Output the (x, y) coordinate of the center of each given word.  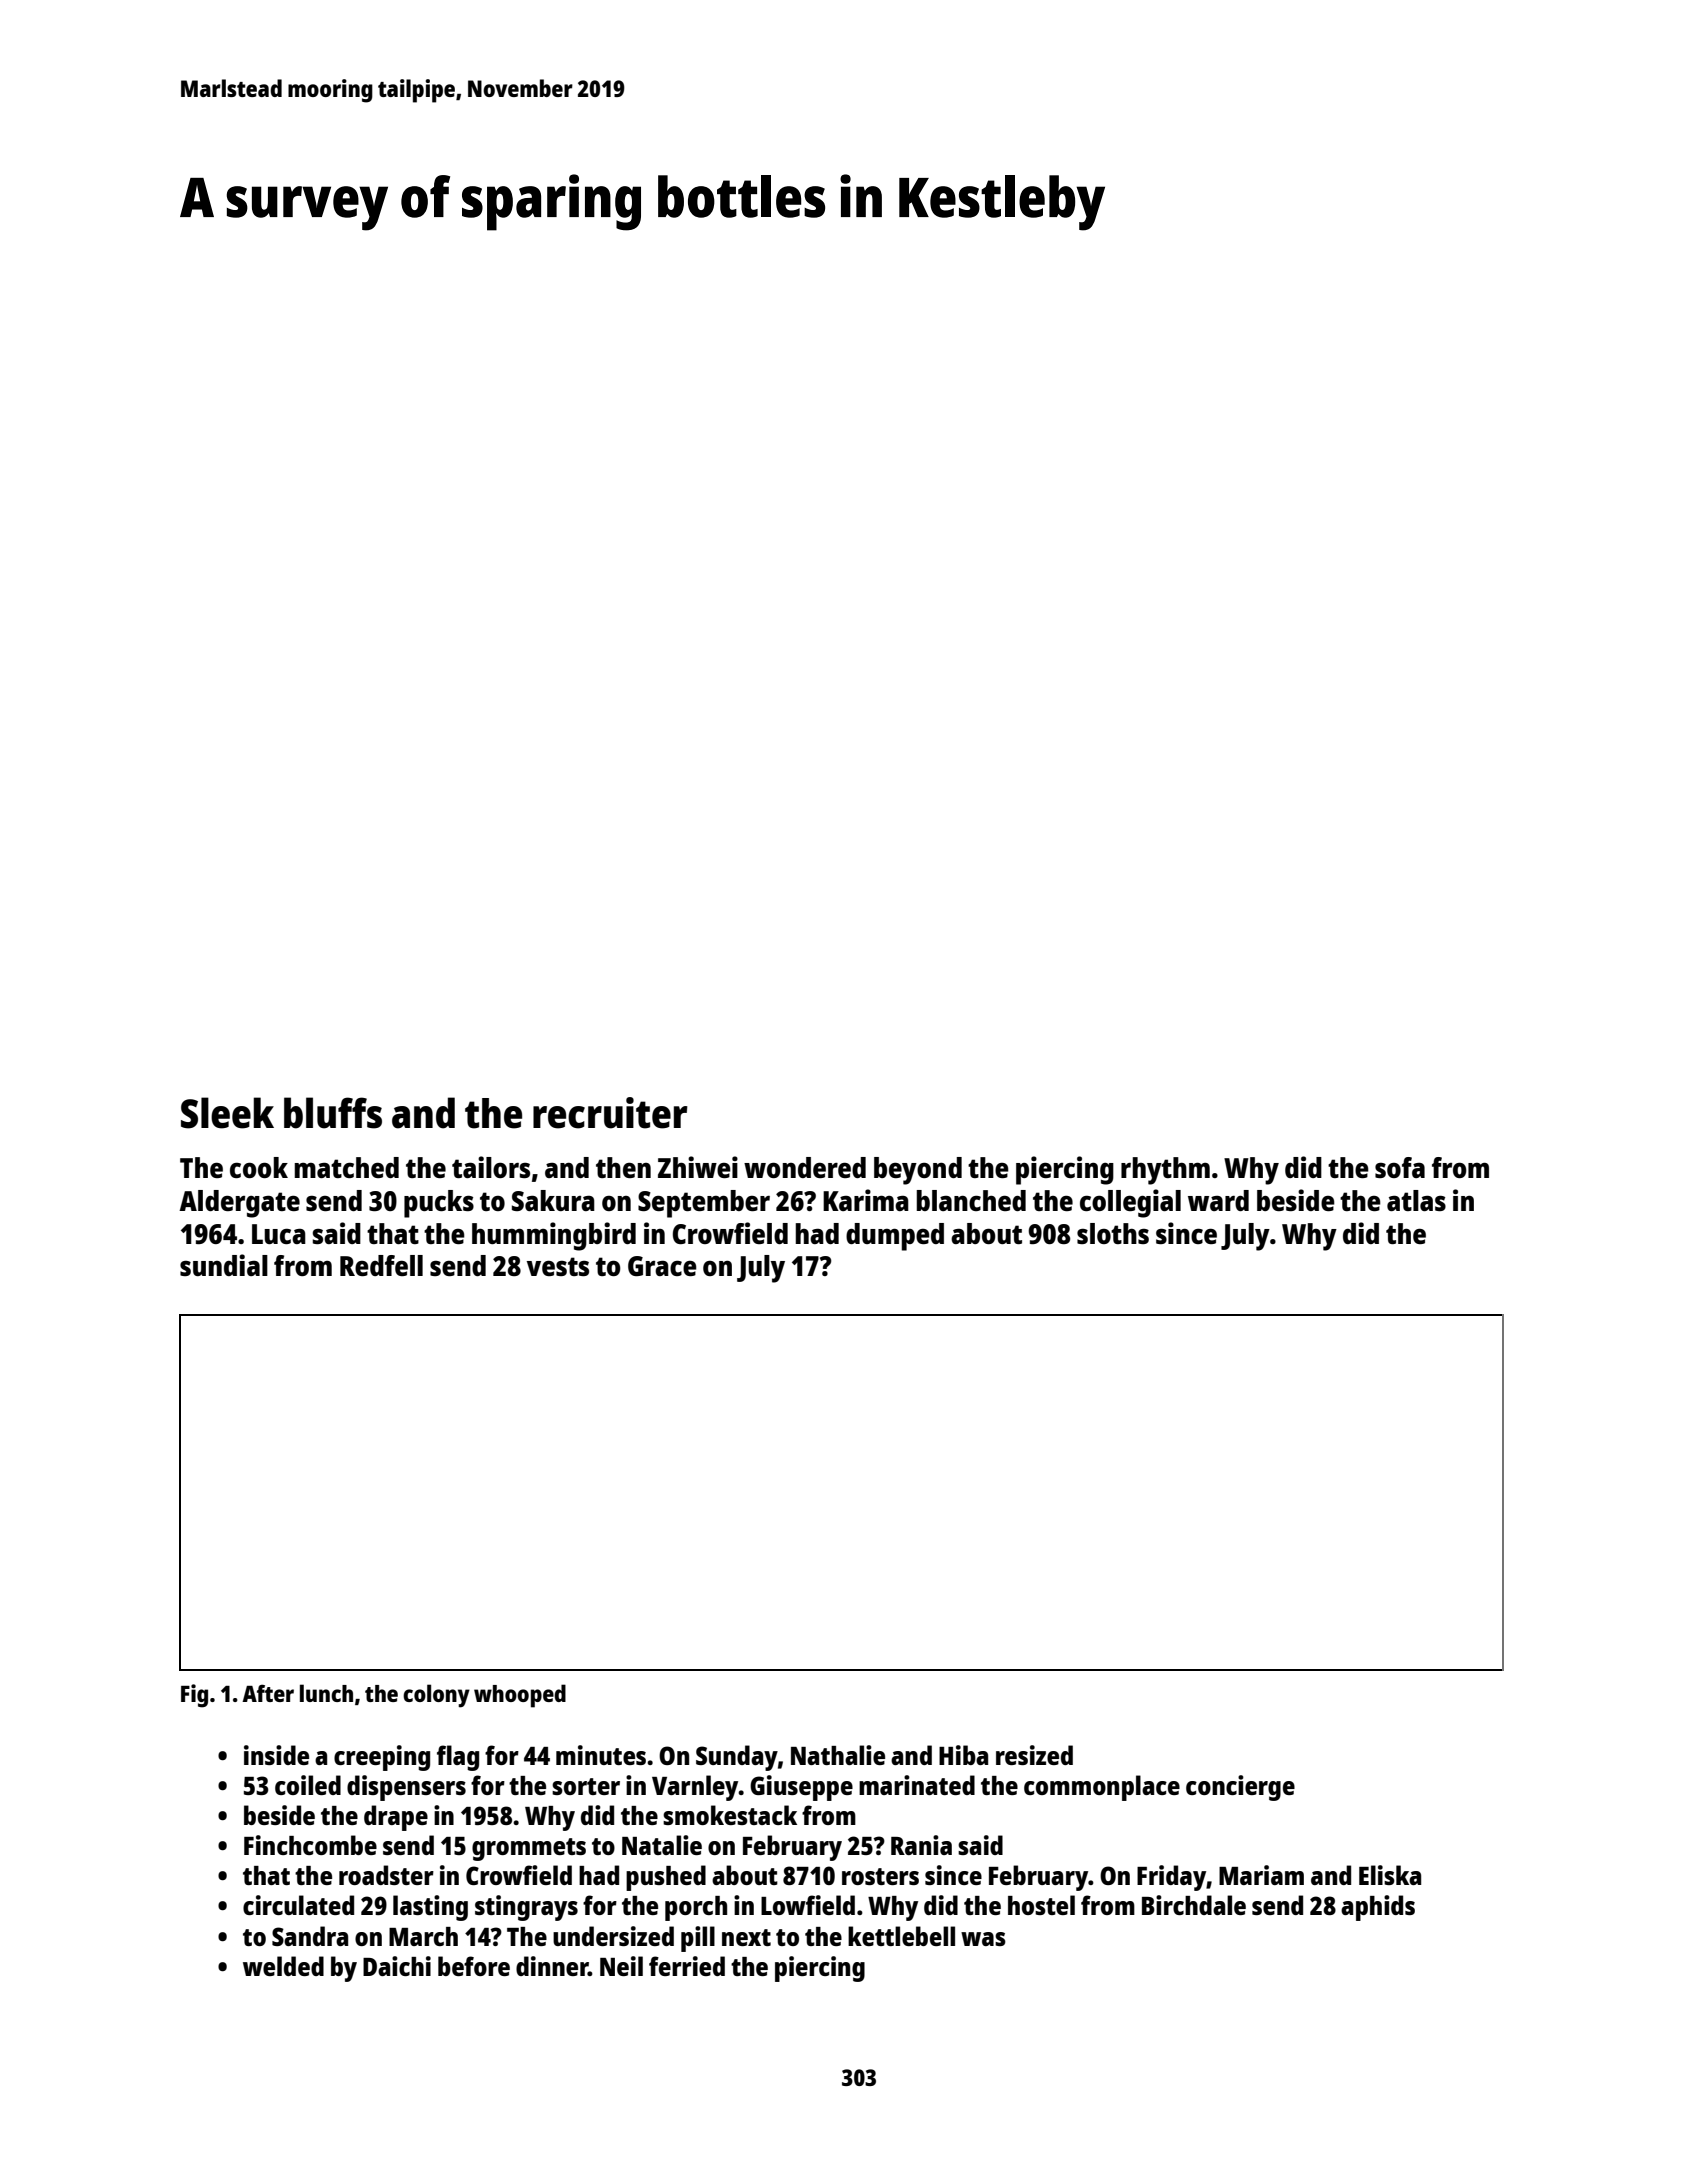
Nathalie (838, 1755)
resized (1034, 1755)
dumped (895, 1237)
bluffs (333, 1113)
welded (283, 1966)
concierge (1240, 1788)
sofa (1400, 1167)
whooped (520, 1696)
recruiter (610, 1113)
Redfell (381, 1265)
